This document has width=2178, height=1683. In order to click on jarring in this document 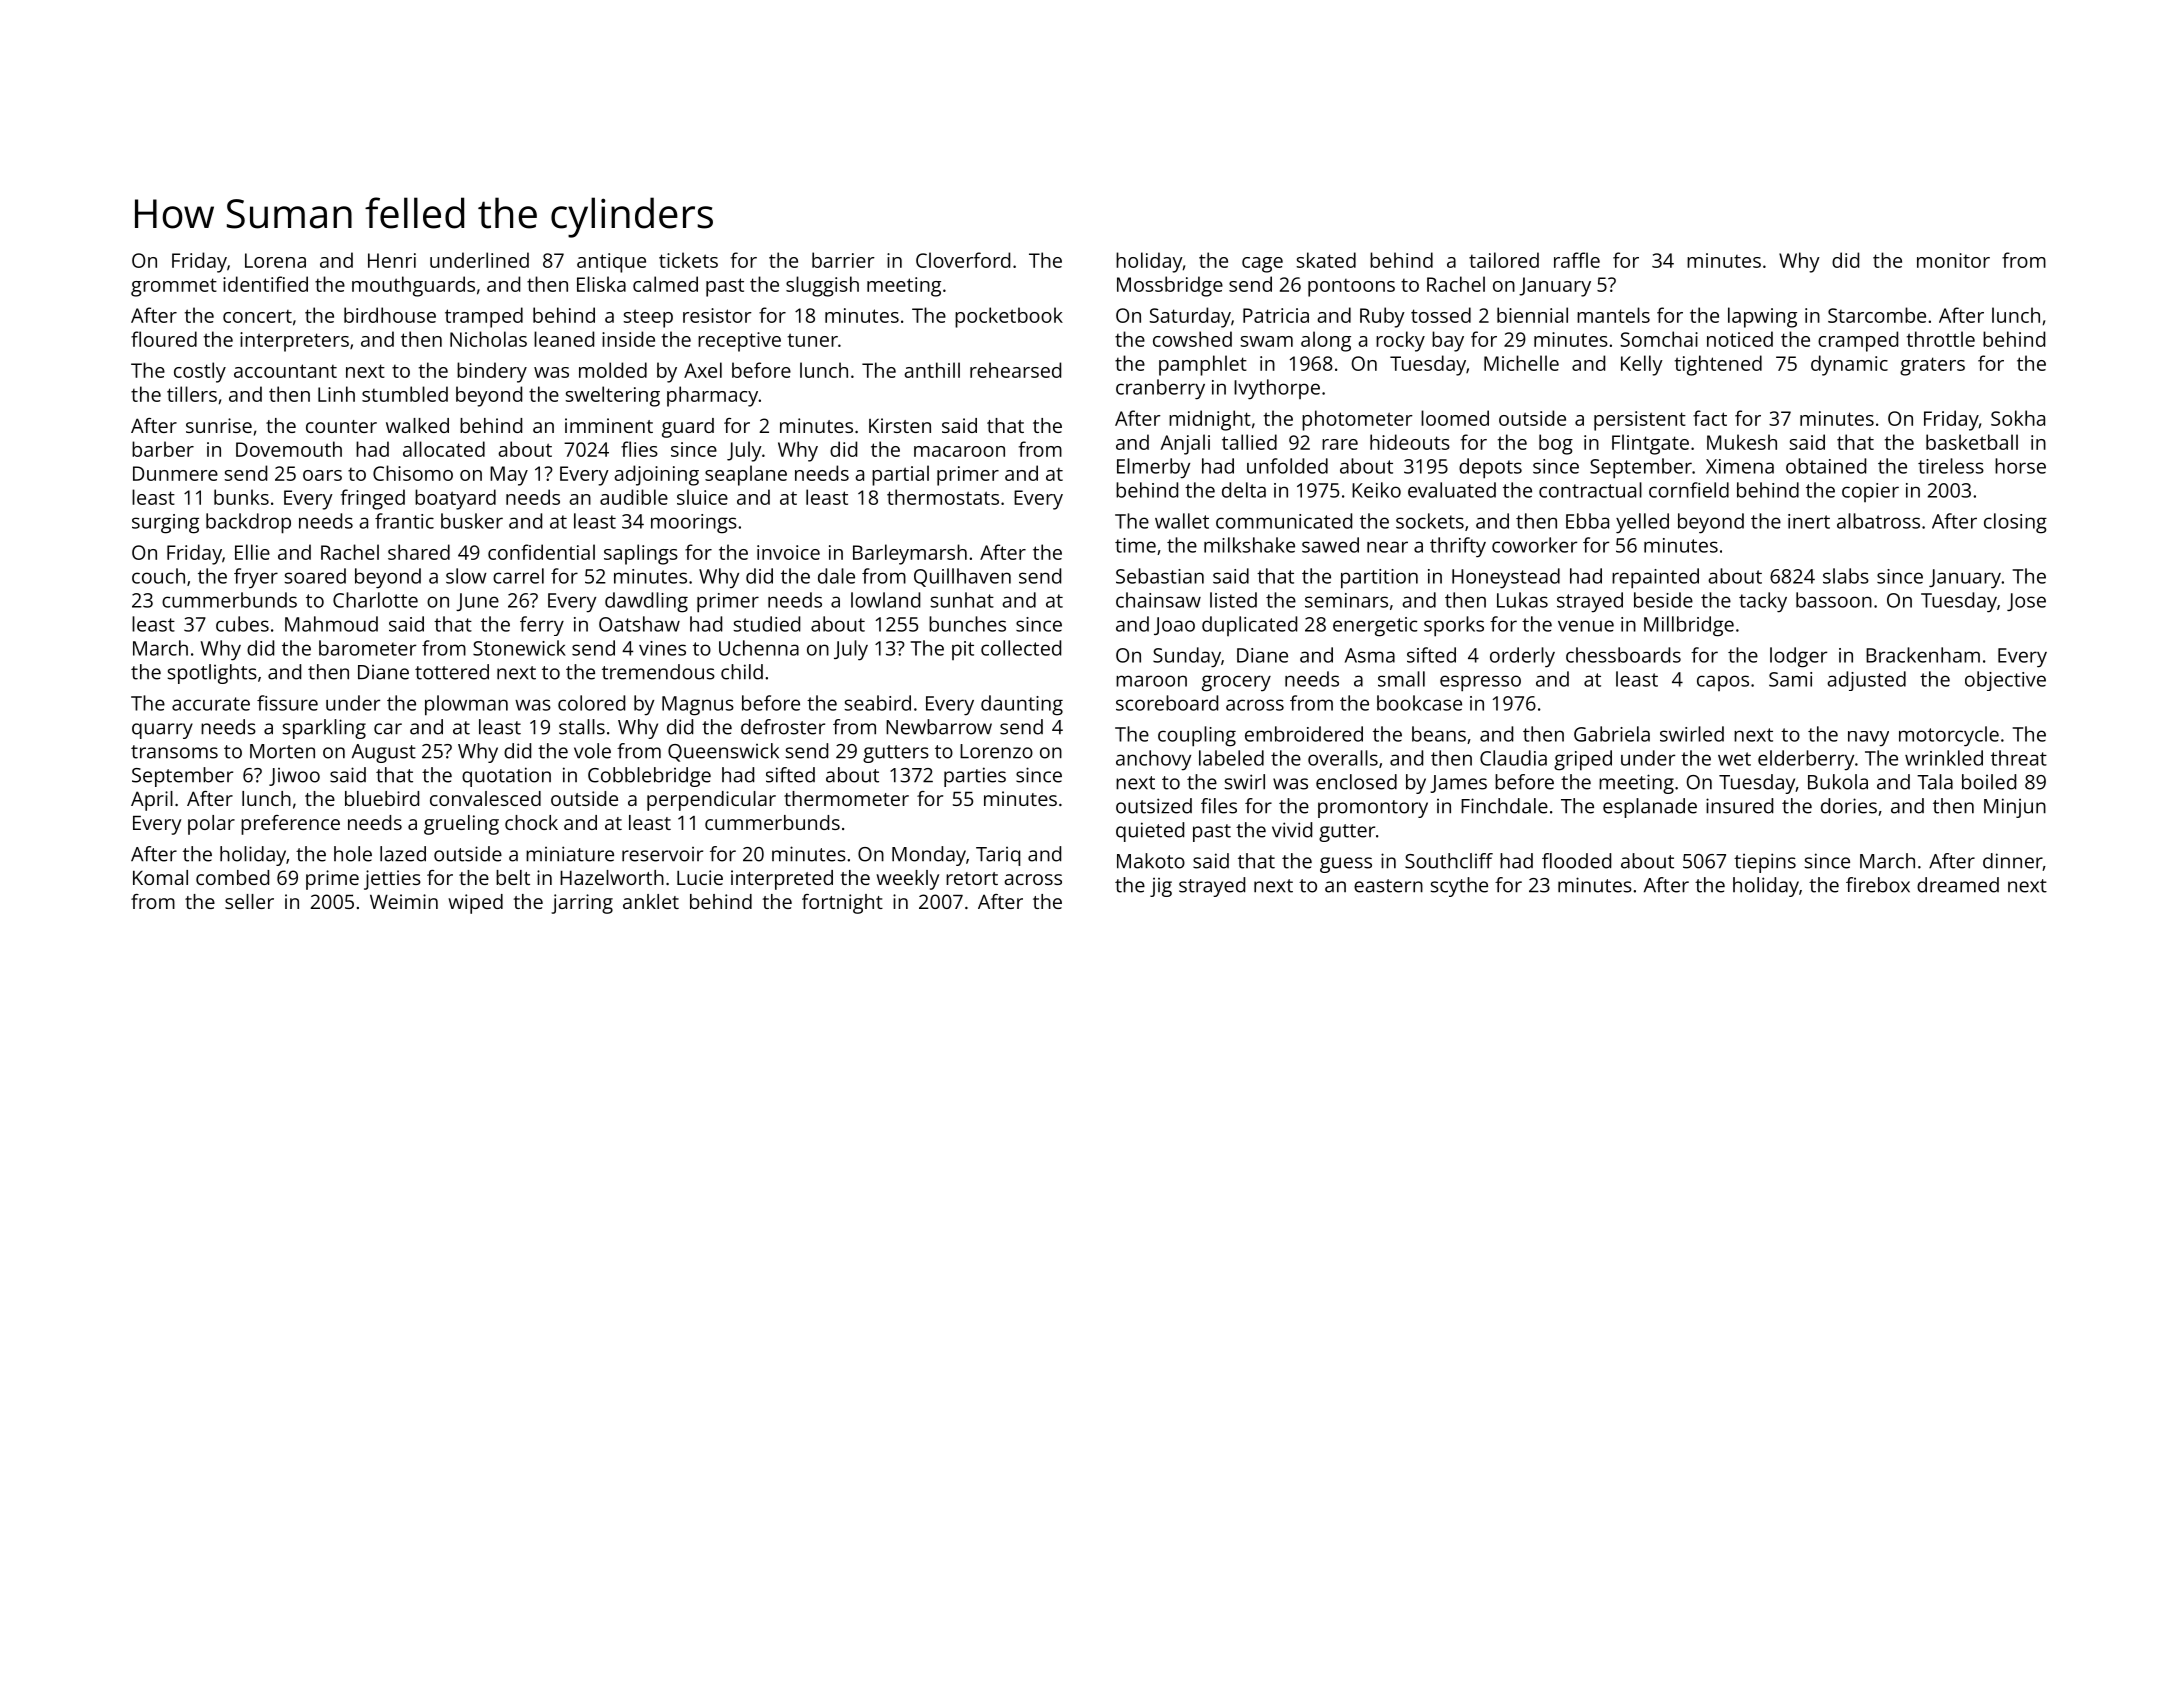, I will do `click(582, 904)`.
